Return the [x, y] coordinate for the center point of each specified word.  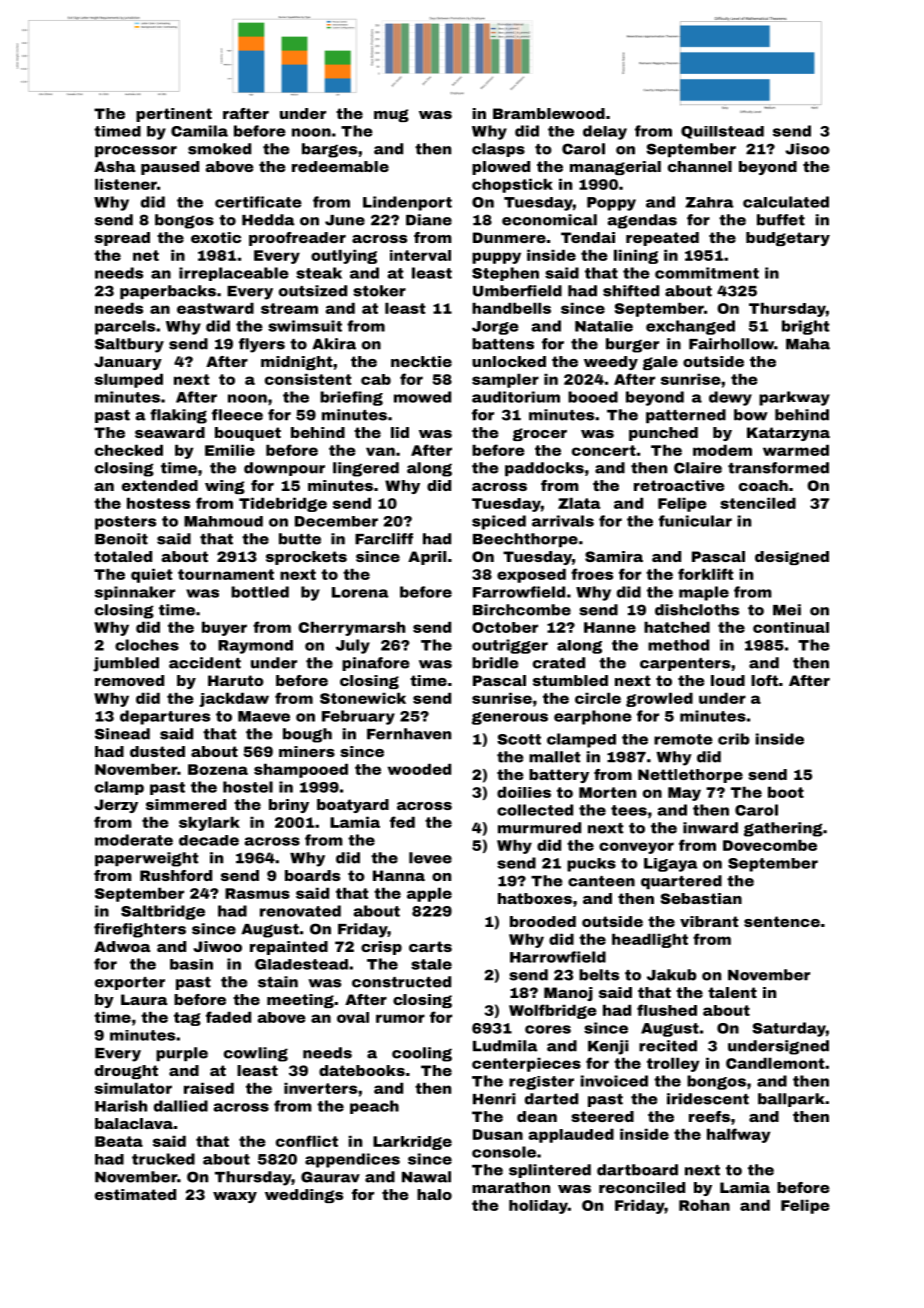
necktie [421, 361]
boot [786, 792]
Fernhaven [409, 734]
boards [312, 875]
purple [182, 1054]
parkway [794, 398]
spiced [499, 522]
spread [122, 239]
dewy [730, 398]
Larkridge [412, 1143]
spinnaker [135, 593]
